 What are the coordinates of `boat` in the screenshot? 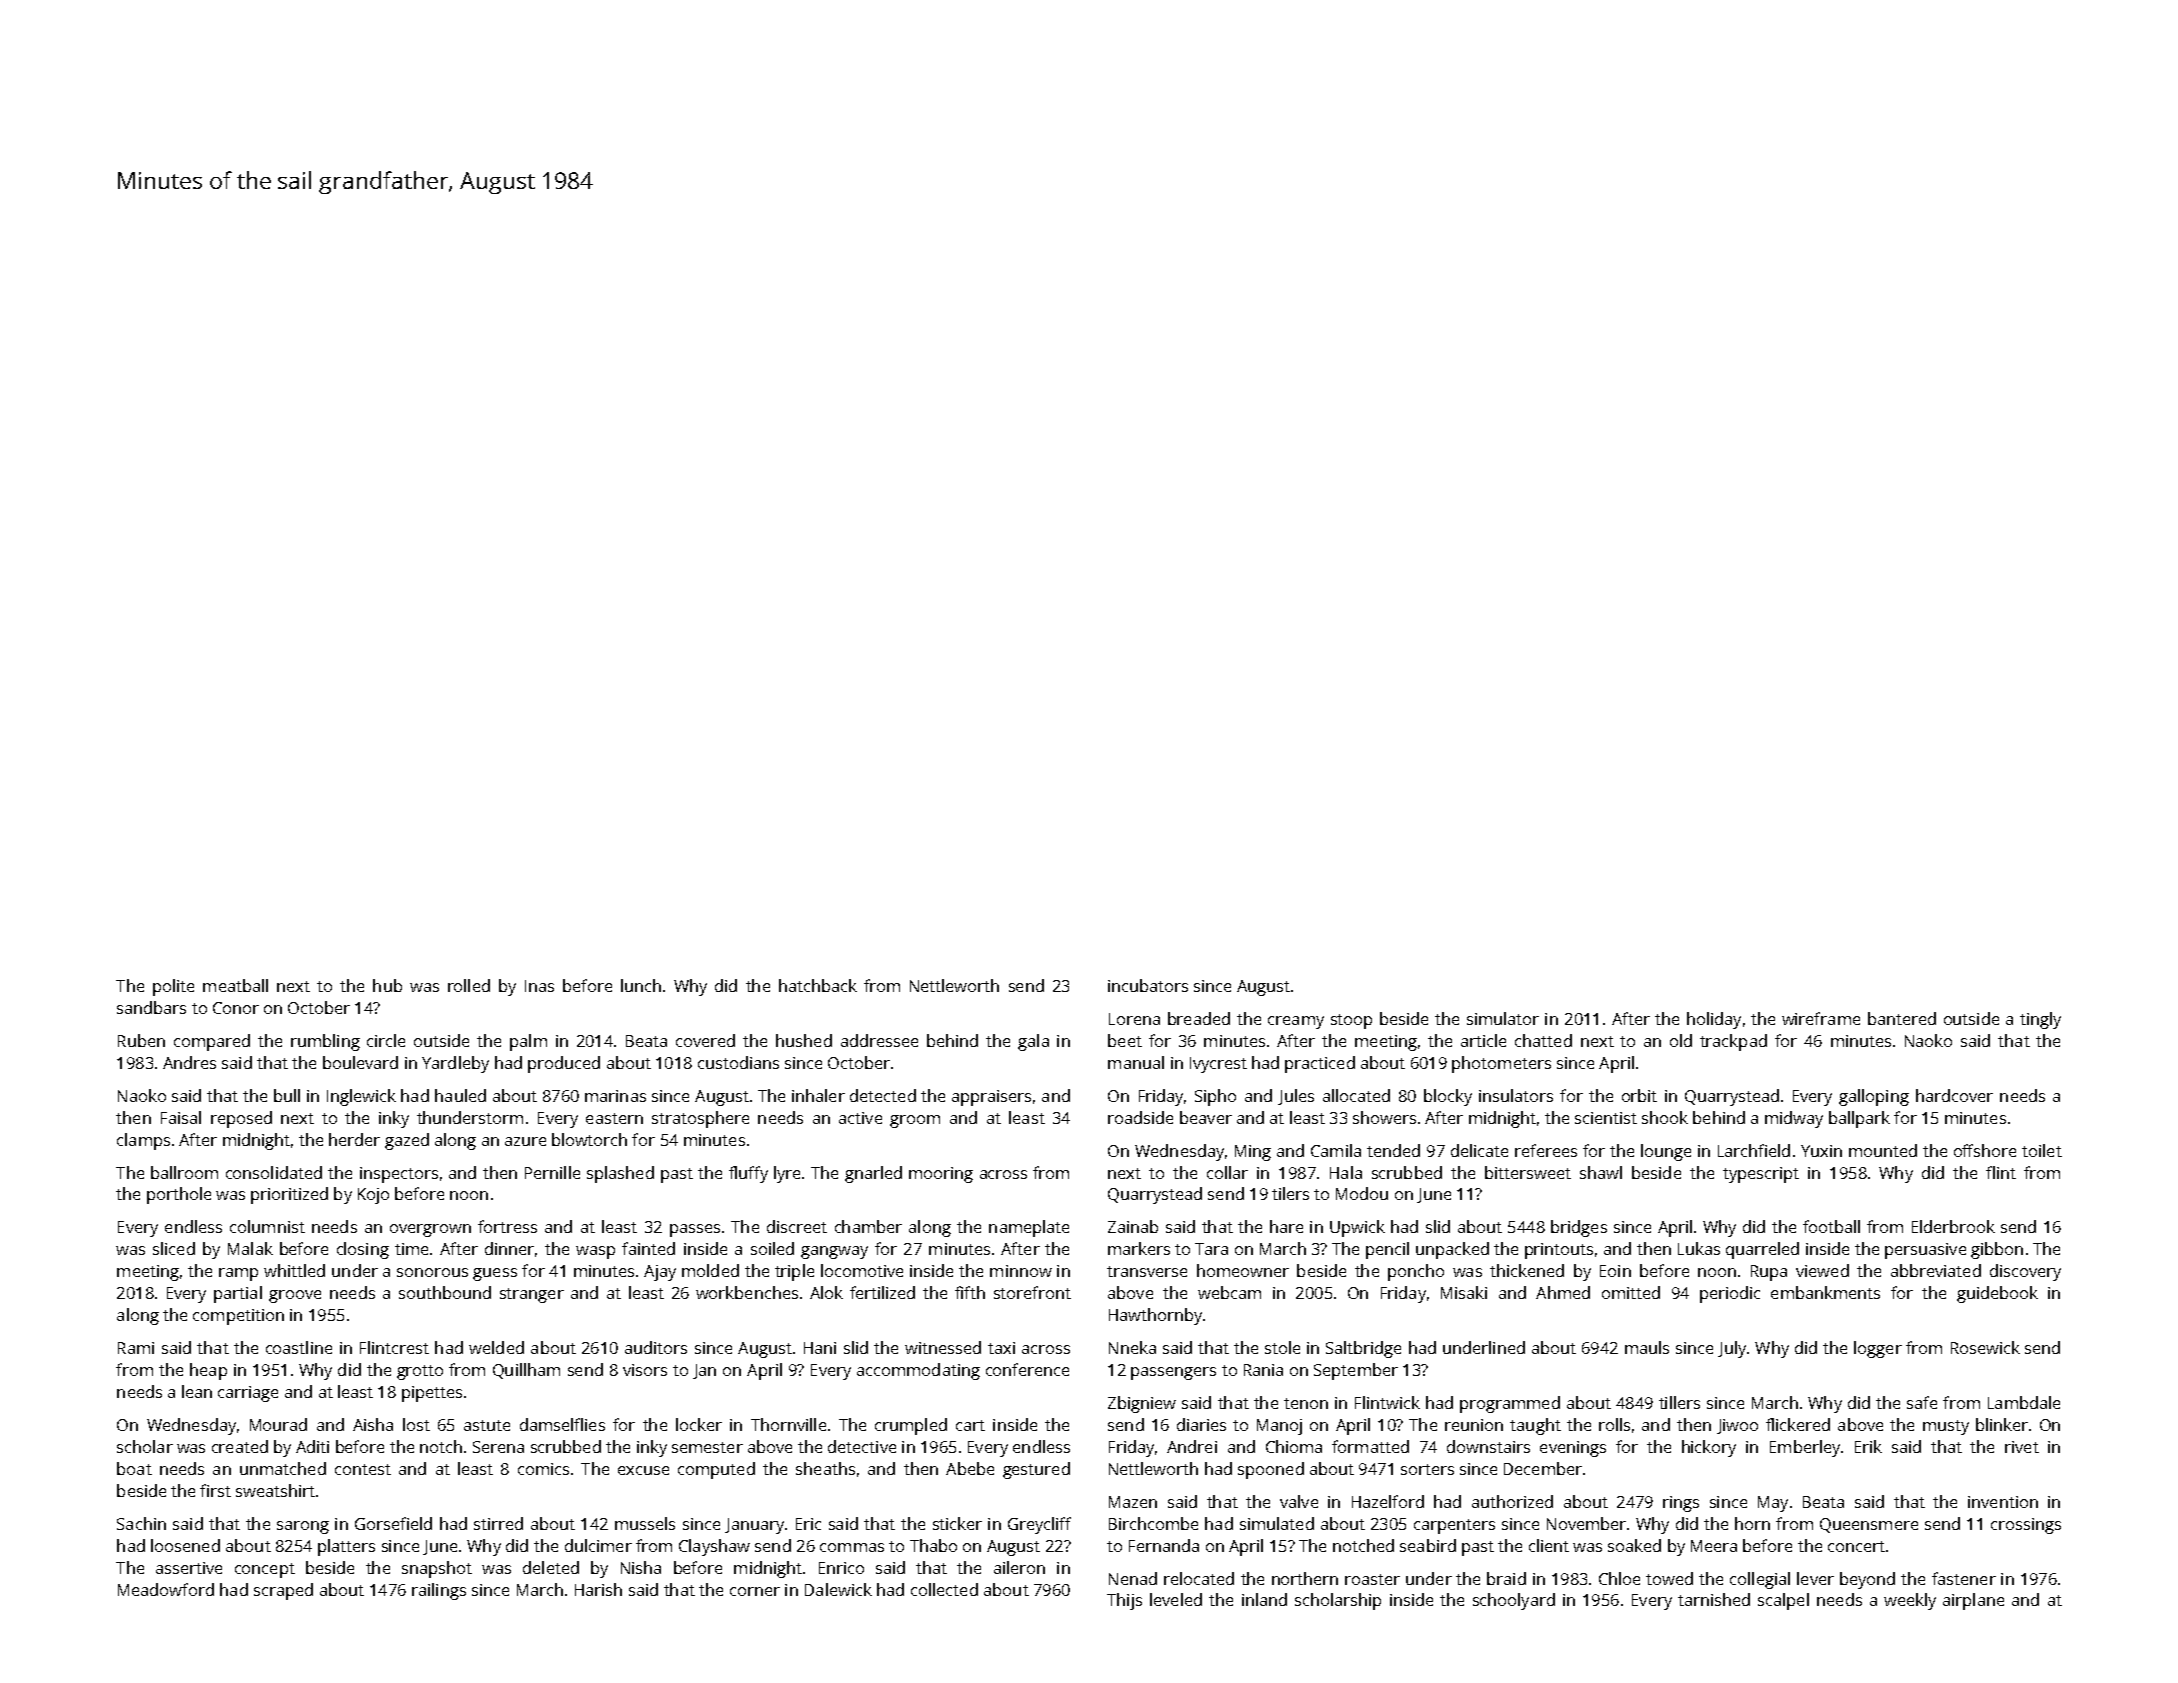 It's located at (134, 1468).
